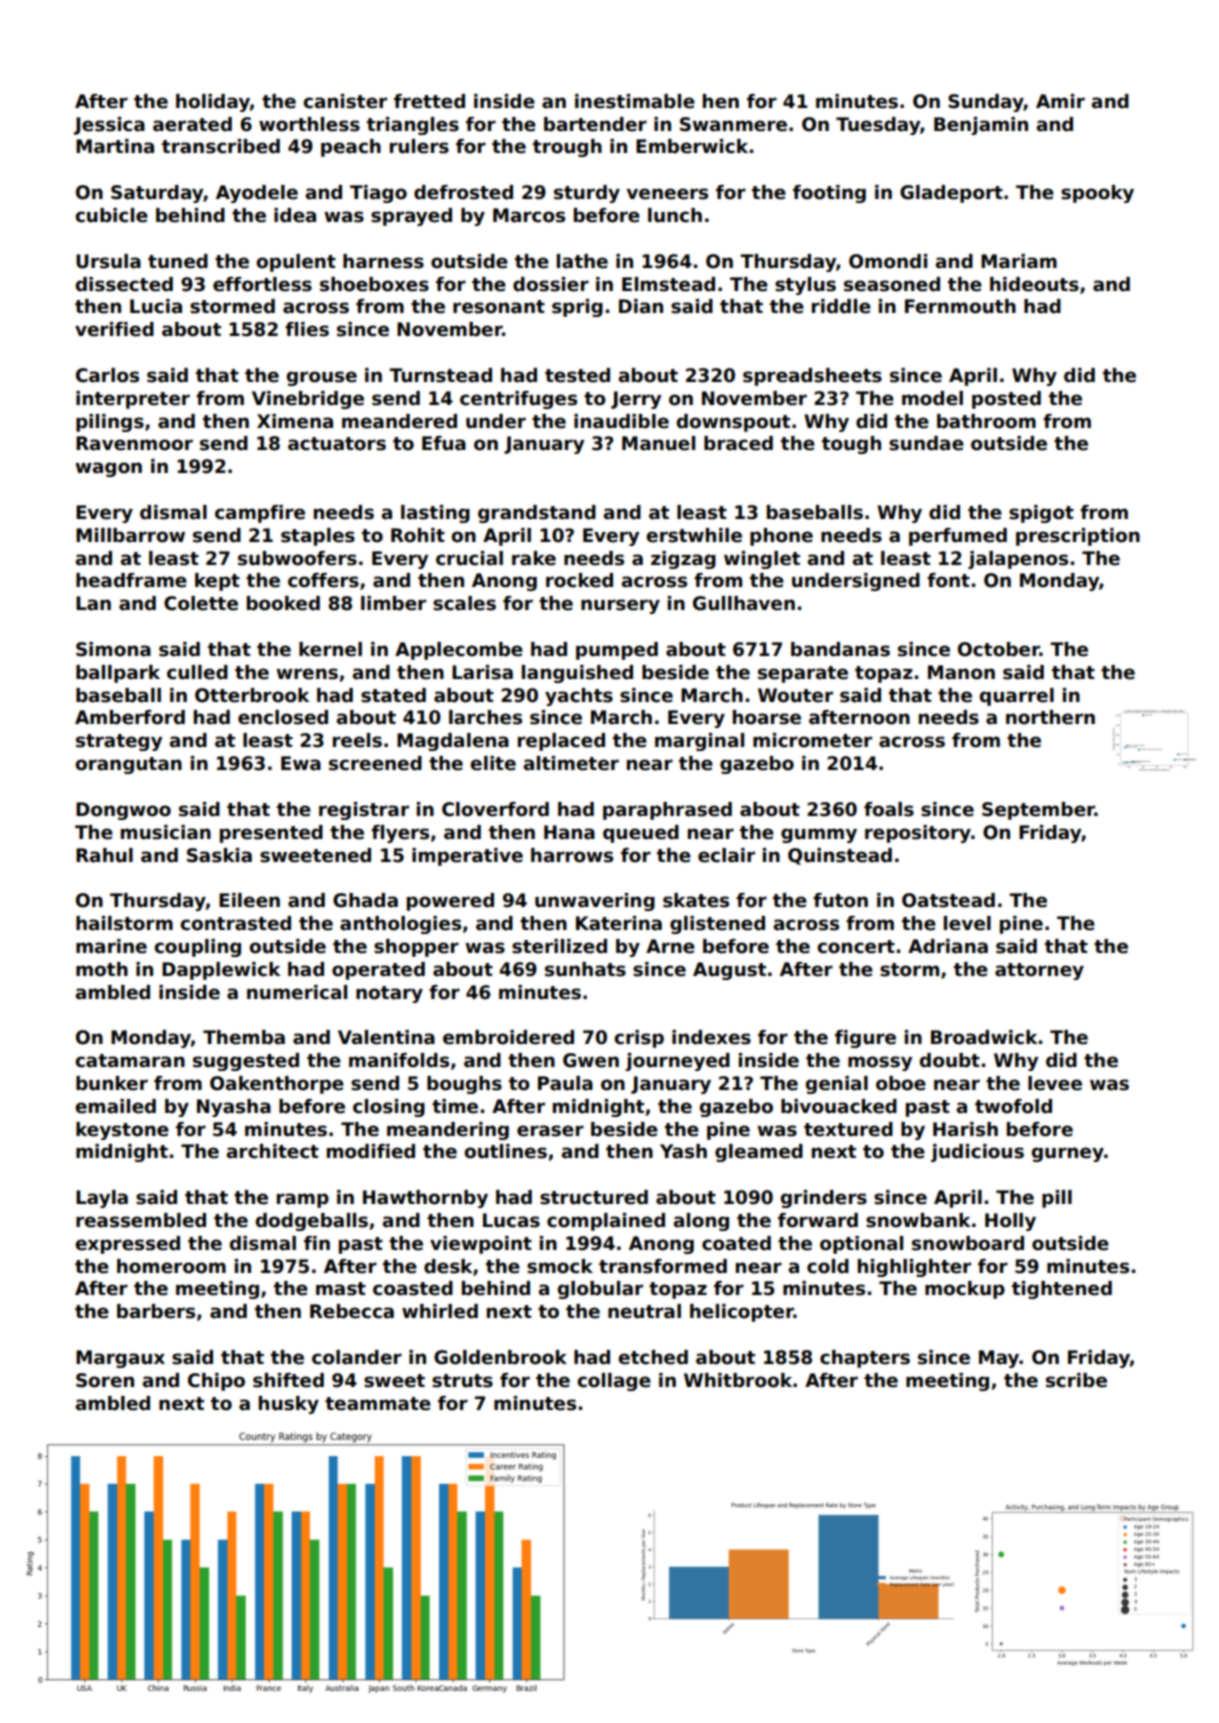 This screenshot has width=1219, height=1723. Describe the element at coordinates (156, 1311) in the screenshot. I see `barbers` at that location.
